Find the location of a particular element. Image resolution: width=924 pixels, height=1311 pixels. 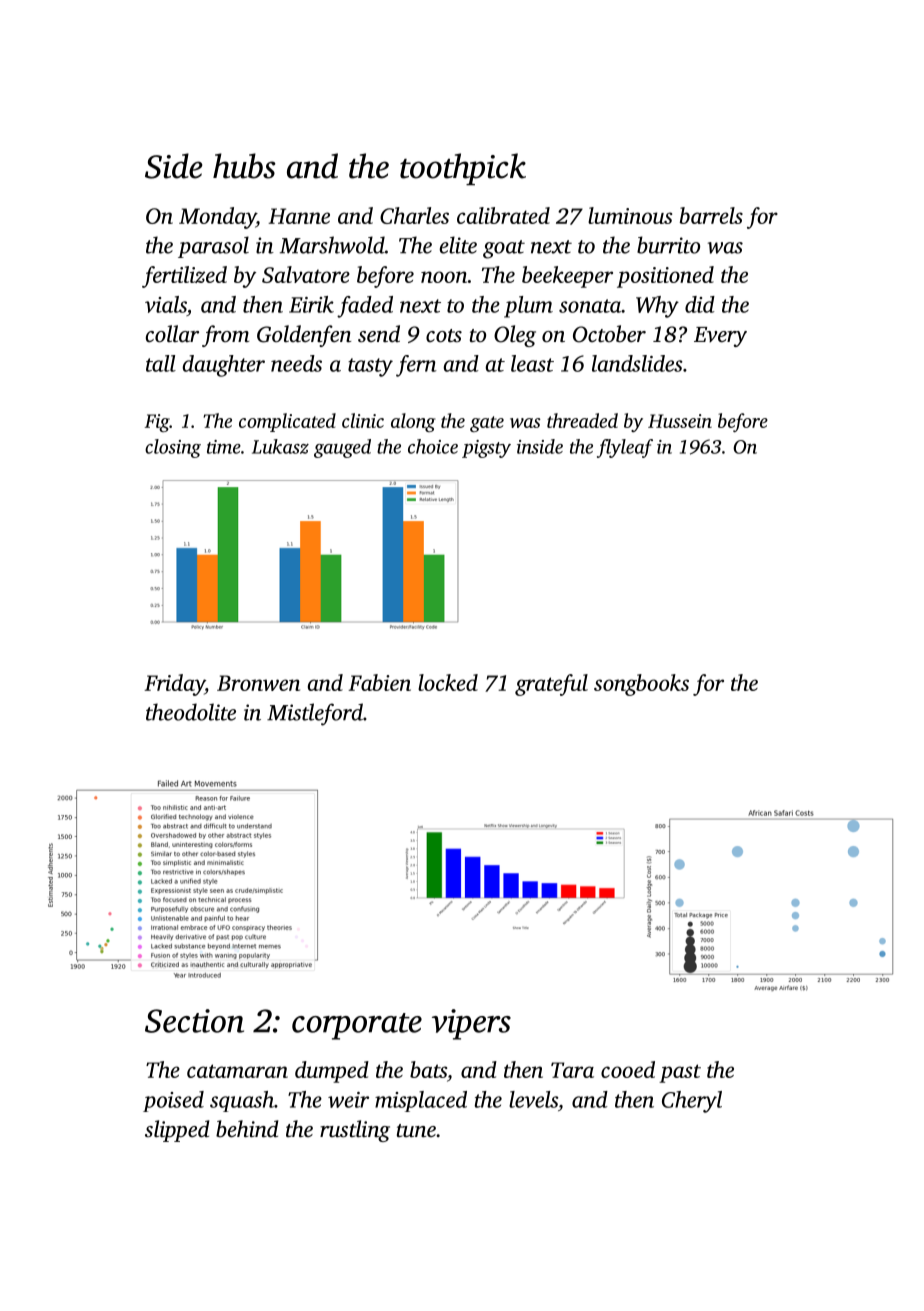

luminous is located at coordinates (630, 215).
